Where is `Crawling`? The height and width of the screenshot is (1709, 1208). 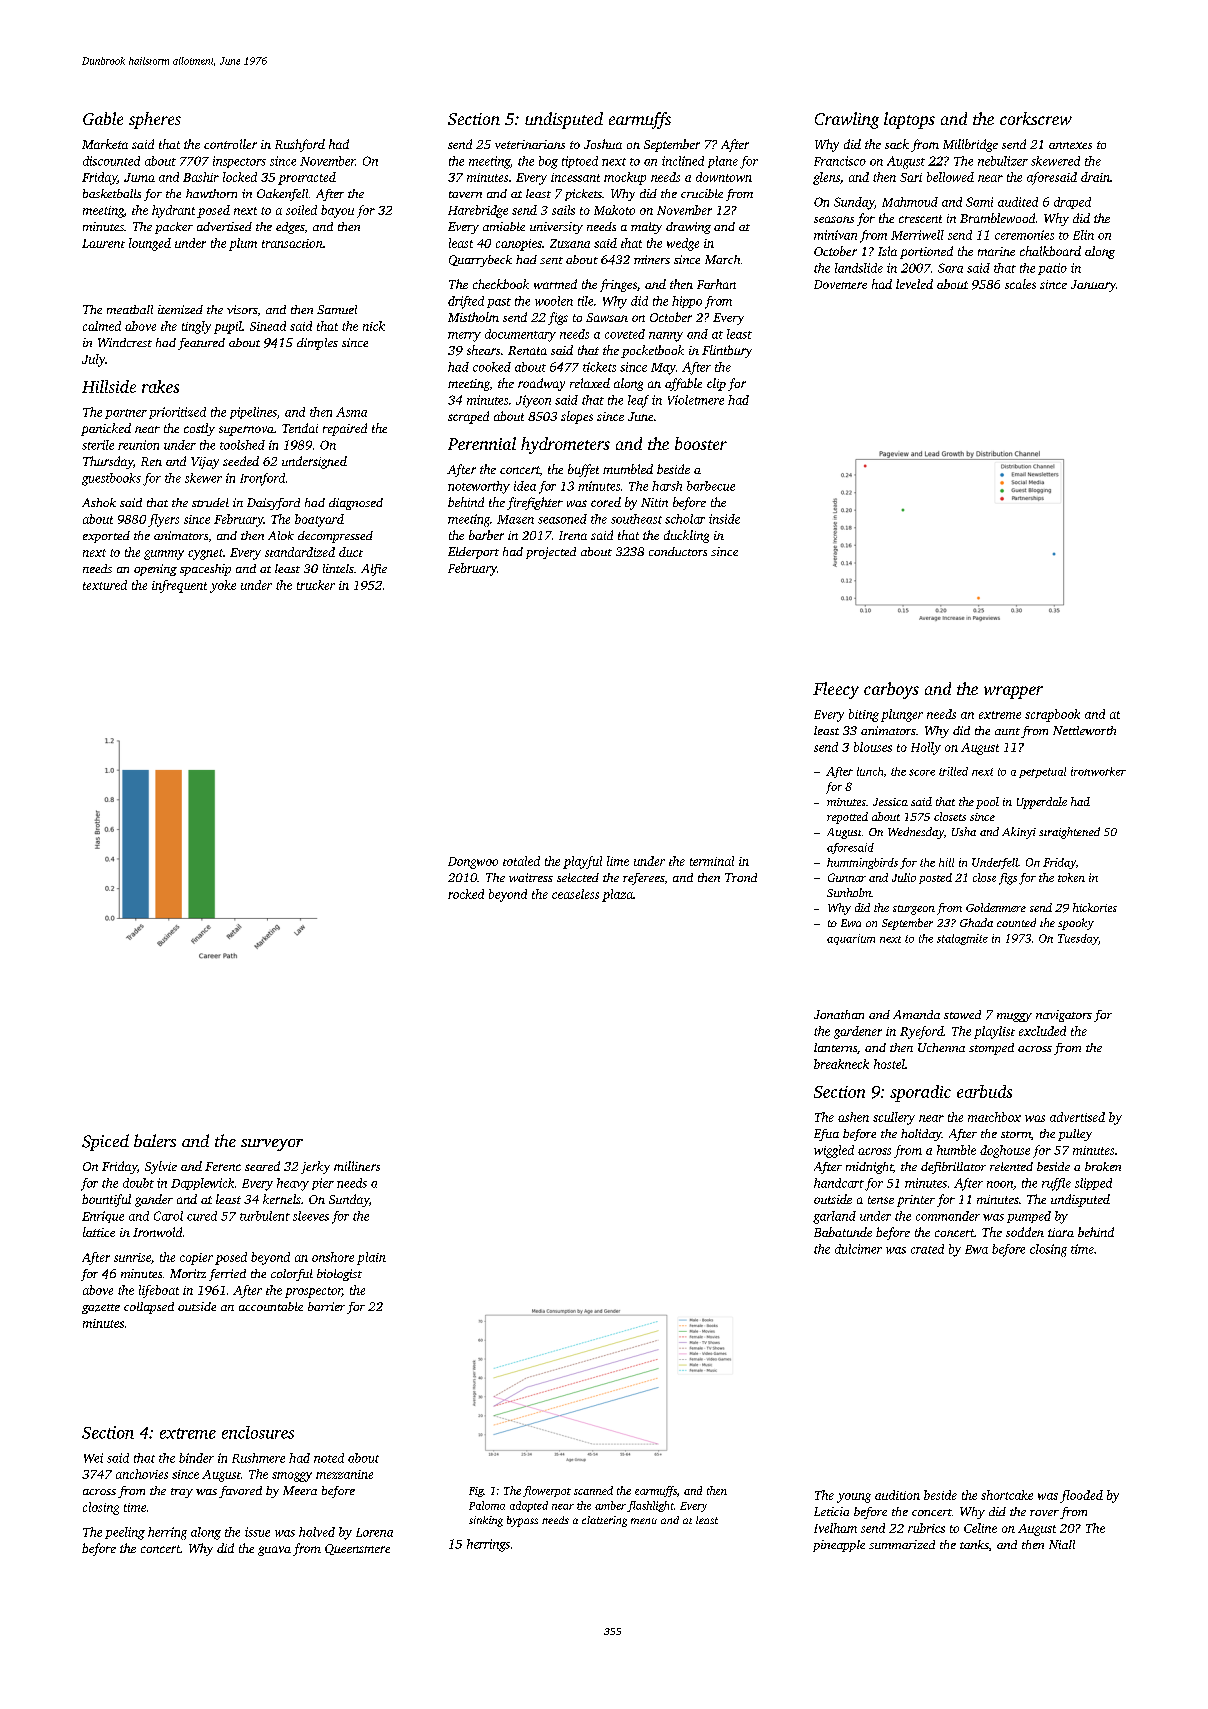 Crawling is located at coordinates (847, 120).
